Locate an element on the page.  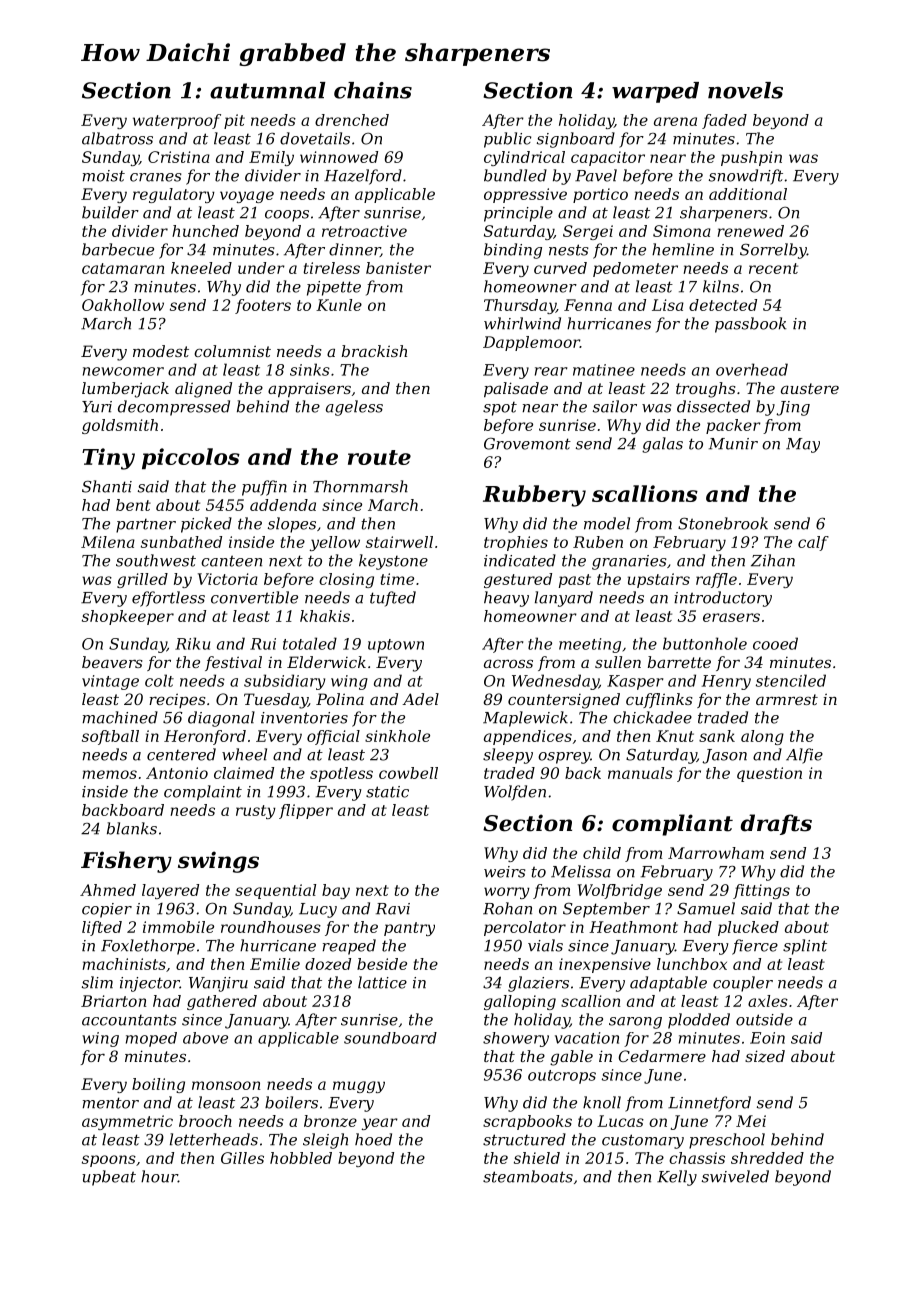
sunbathed is located at coordinates (181, 542).
